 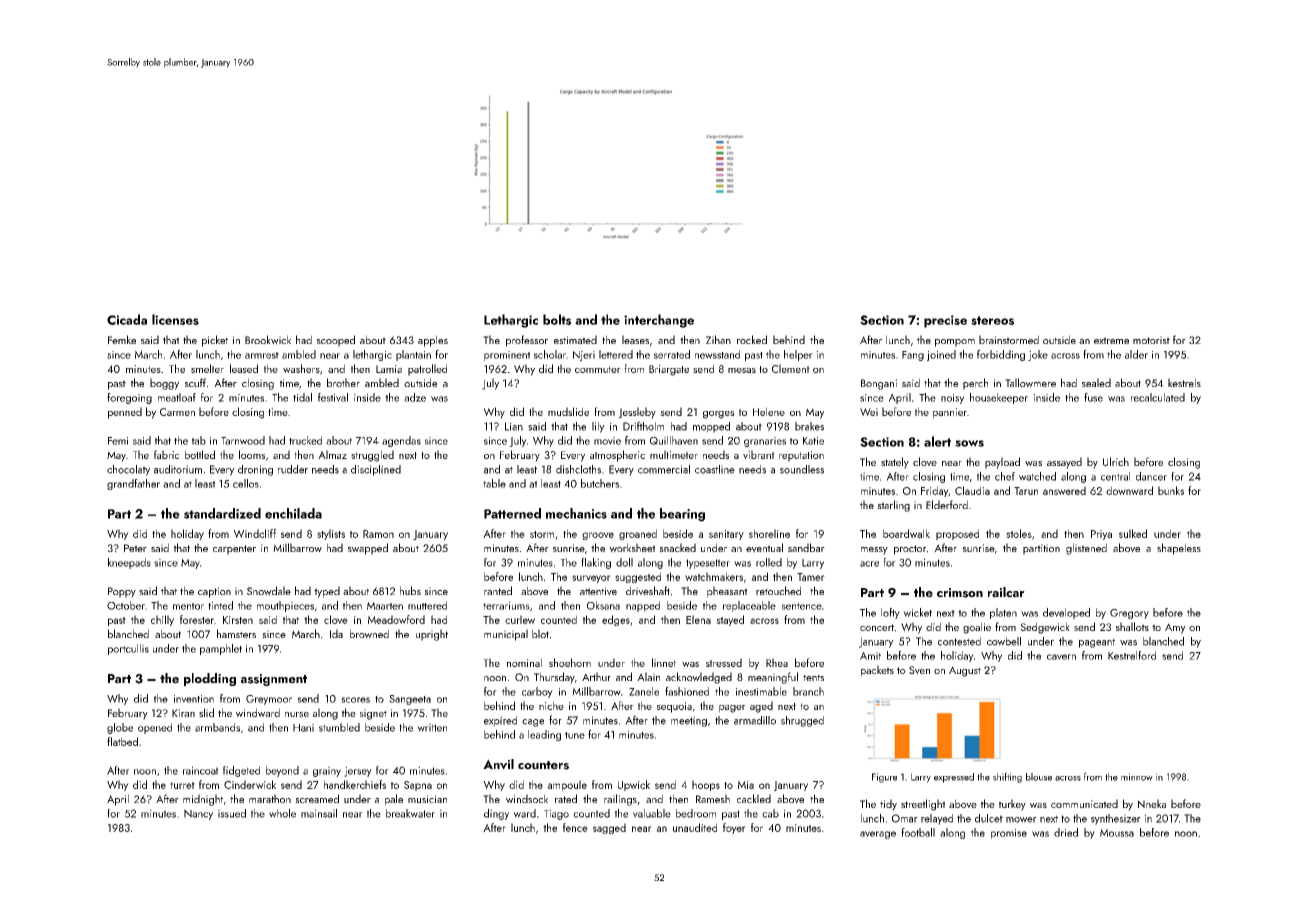 What do you see at coordinates (234, 550) in the screenshot?
I see `carpenter` at bounding box center [234, 550].
